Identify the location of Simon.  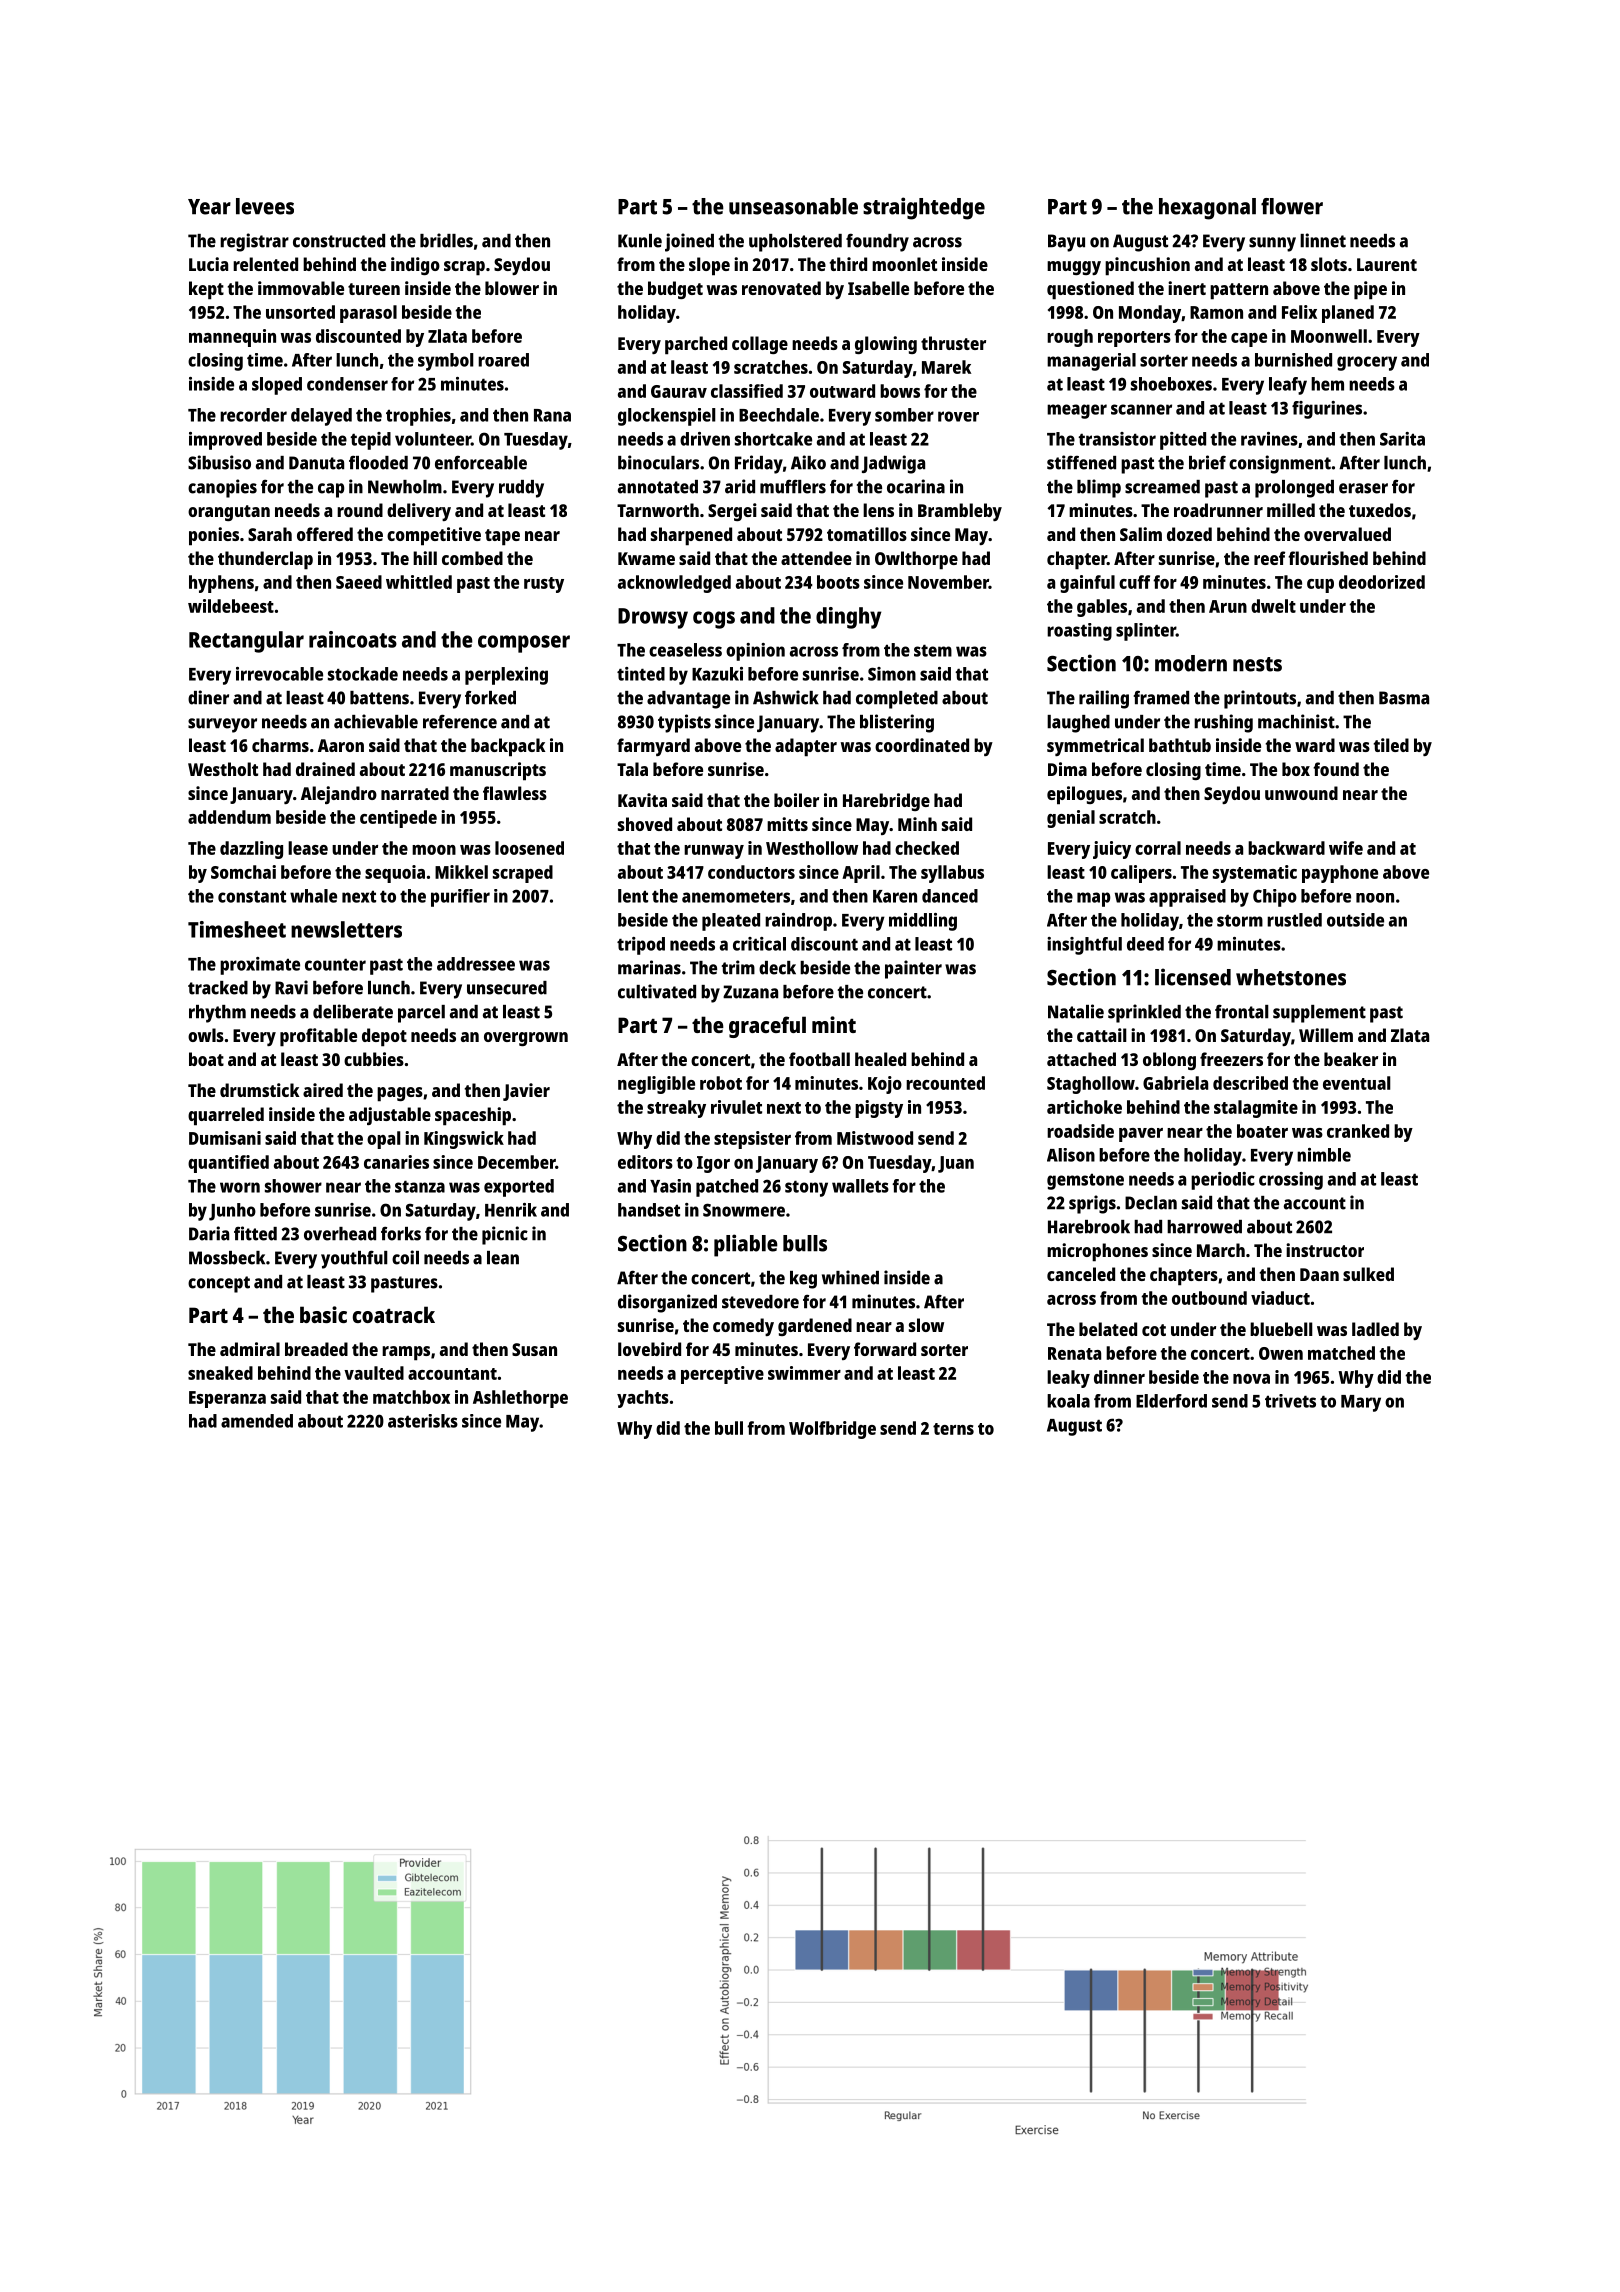
(892, 674).
